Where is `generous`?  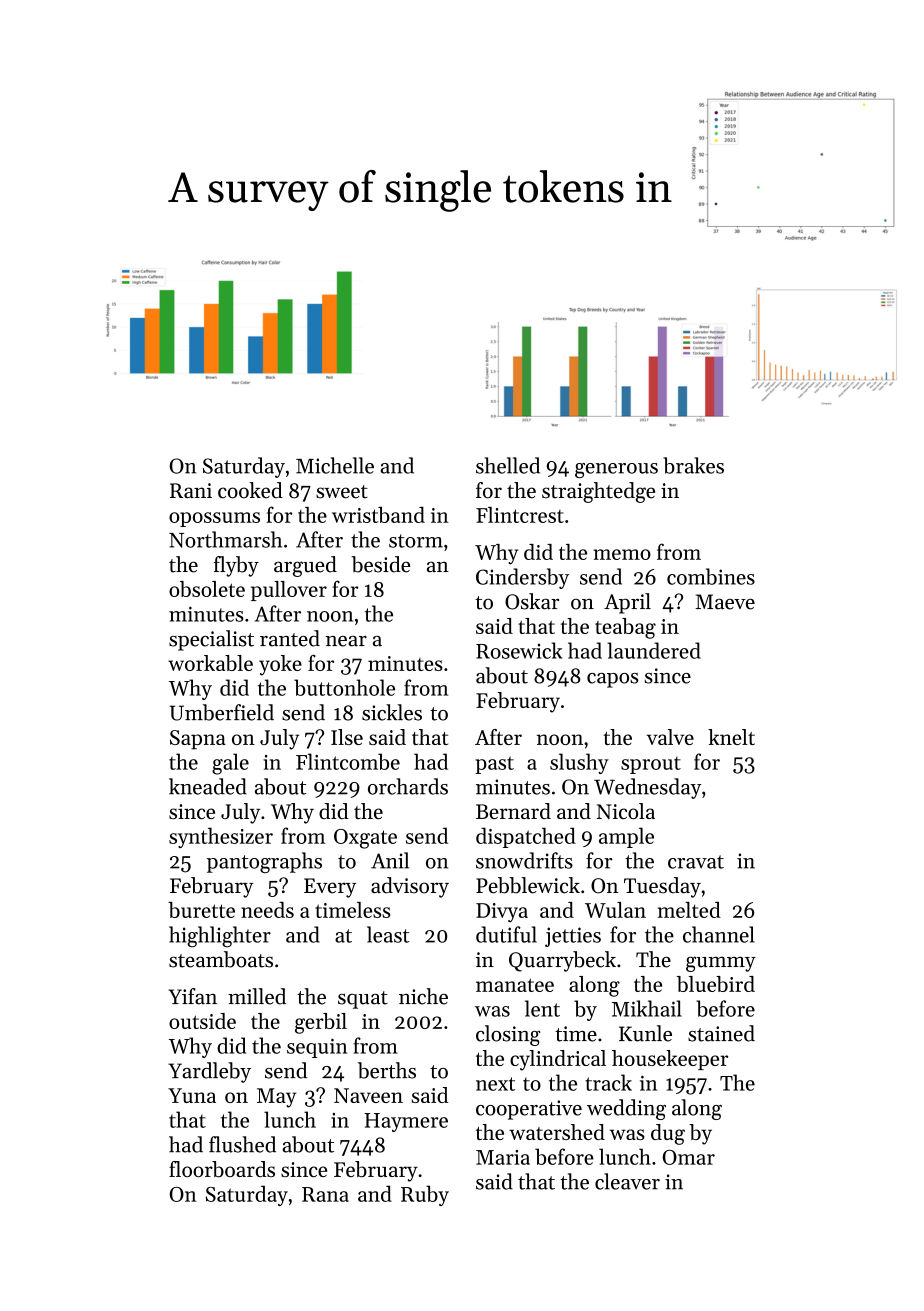 generous is located at coordinates (616, 470).
